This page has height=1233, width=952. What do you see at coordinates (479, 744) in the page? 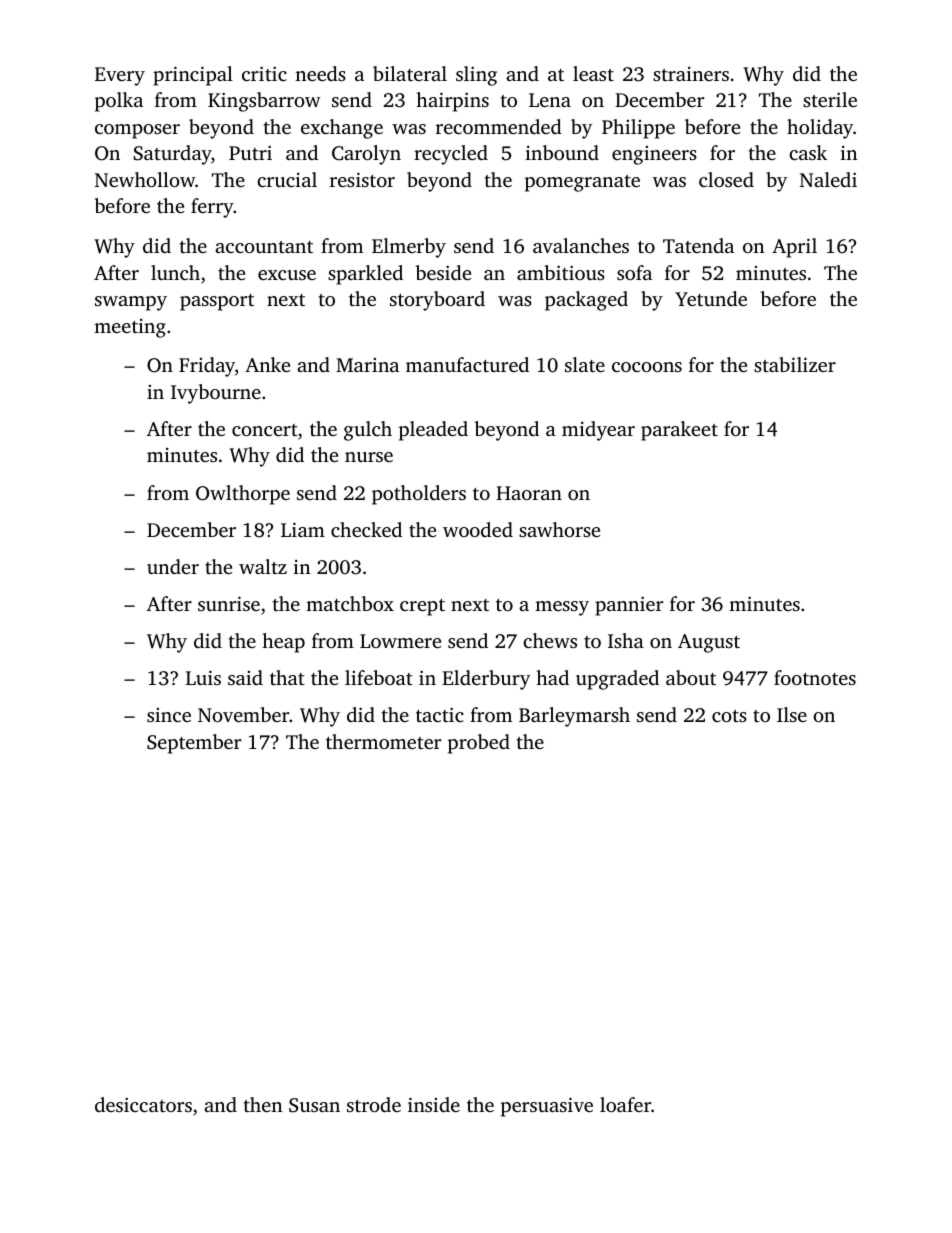
I see `probed` at bounding box center [479, 744].
